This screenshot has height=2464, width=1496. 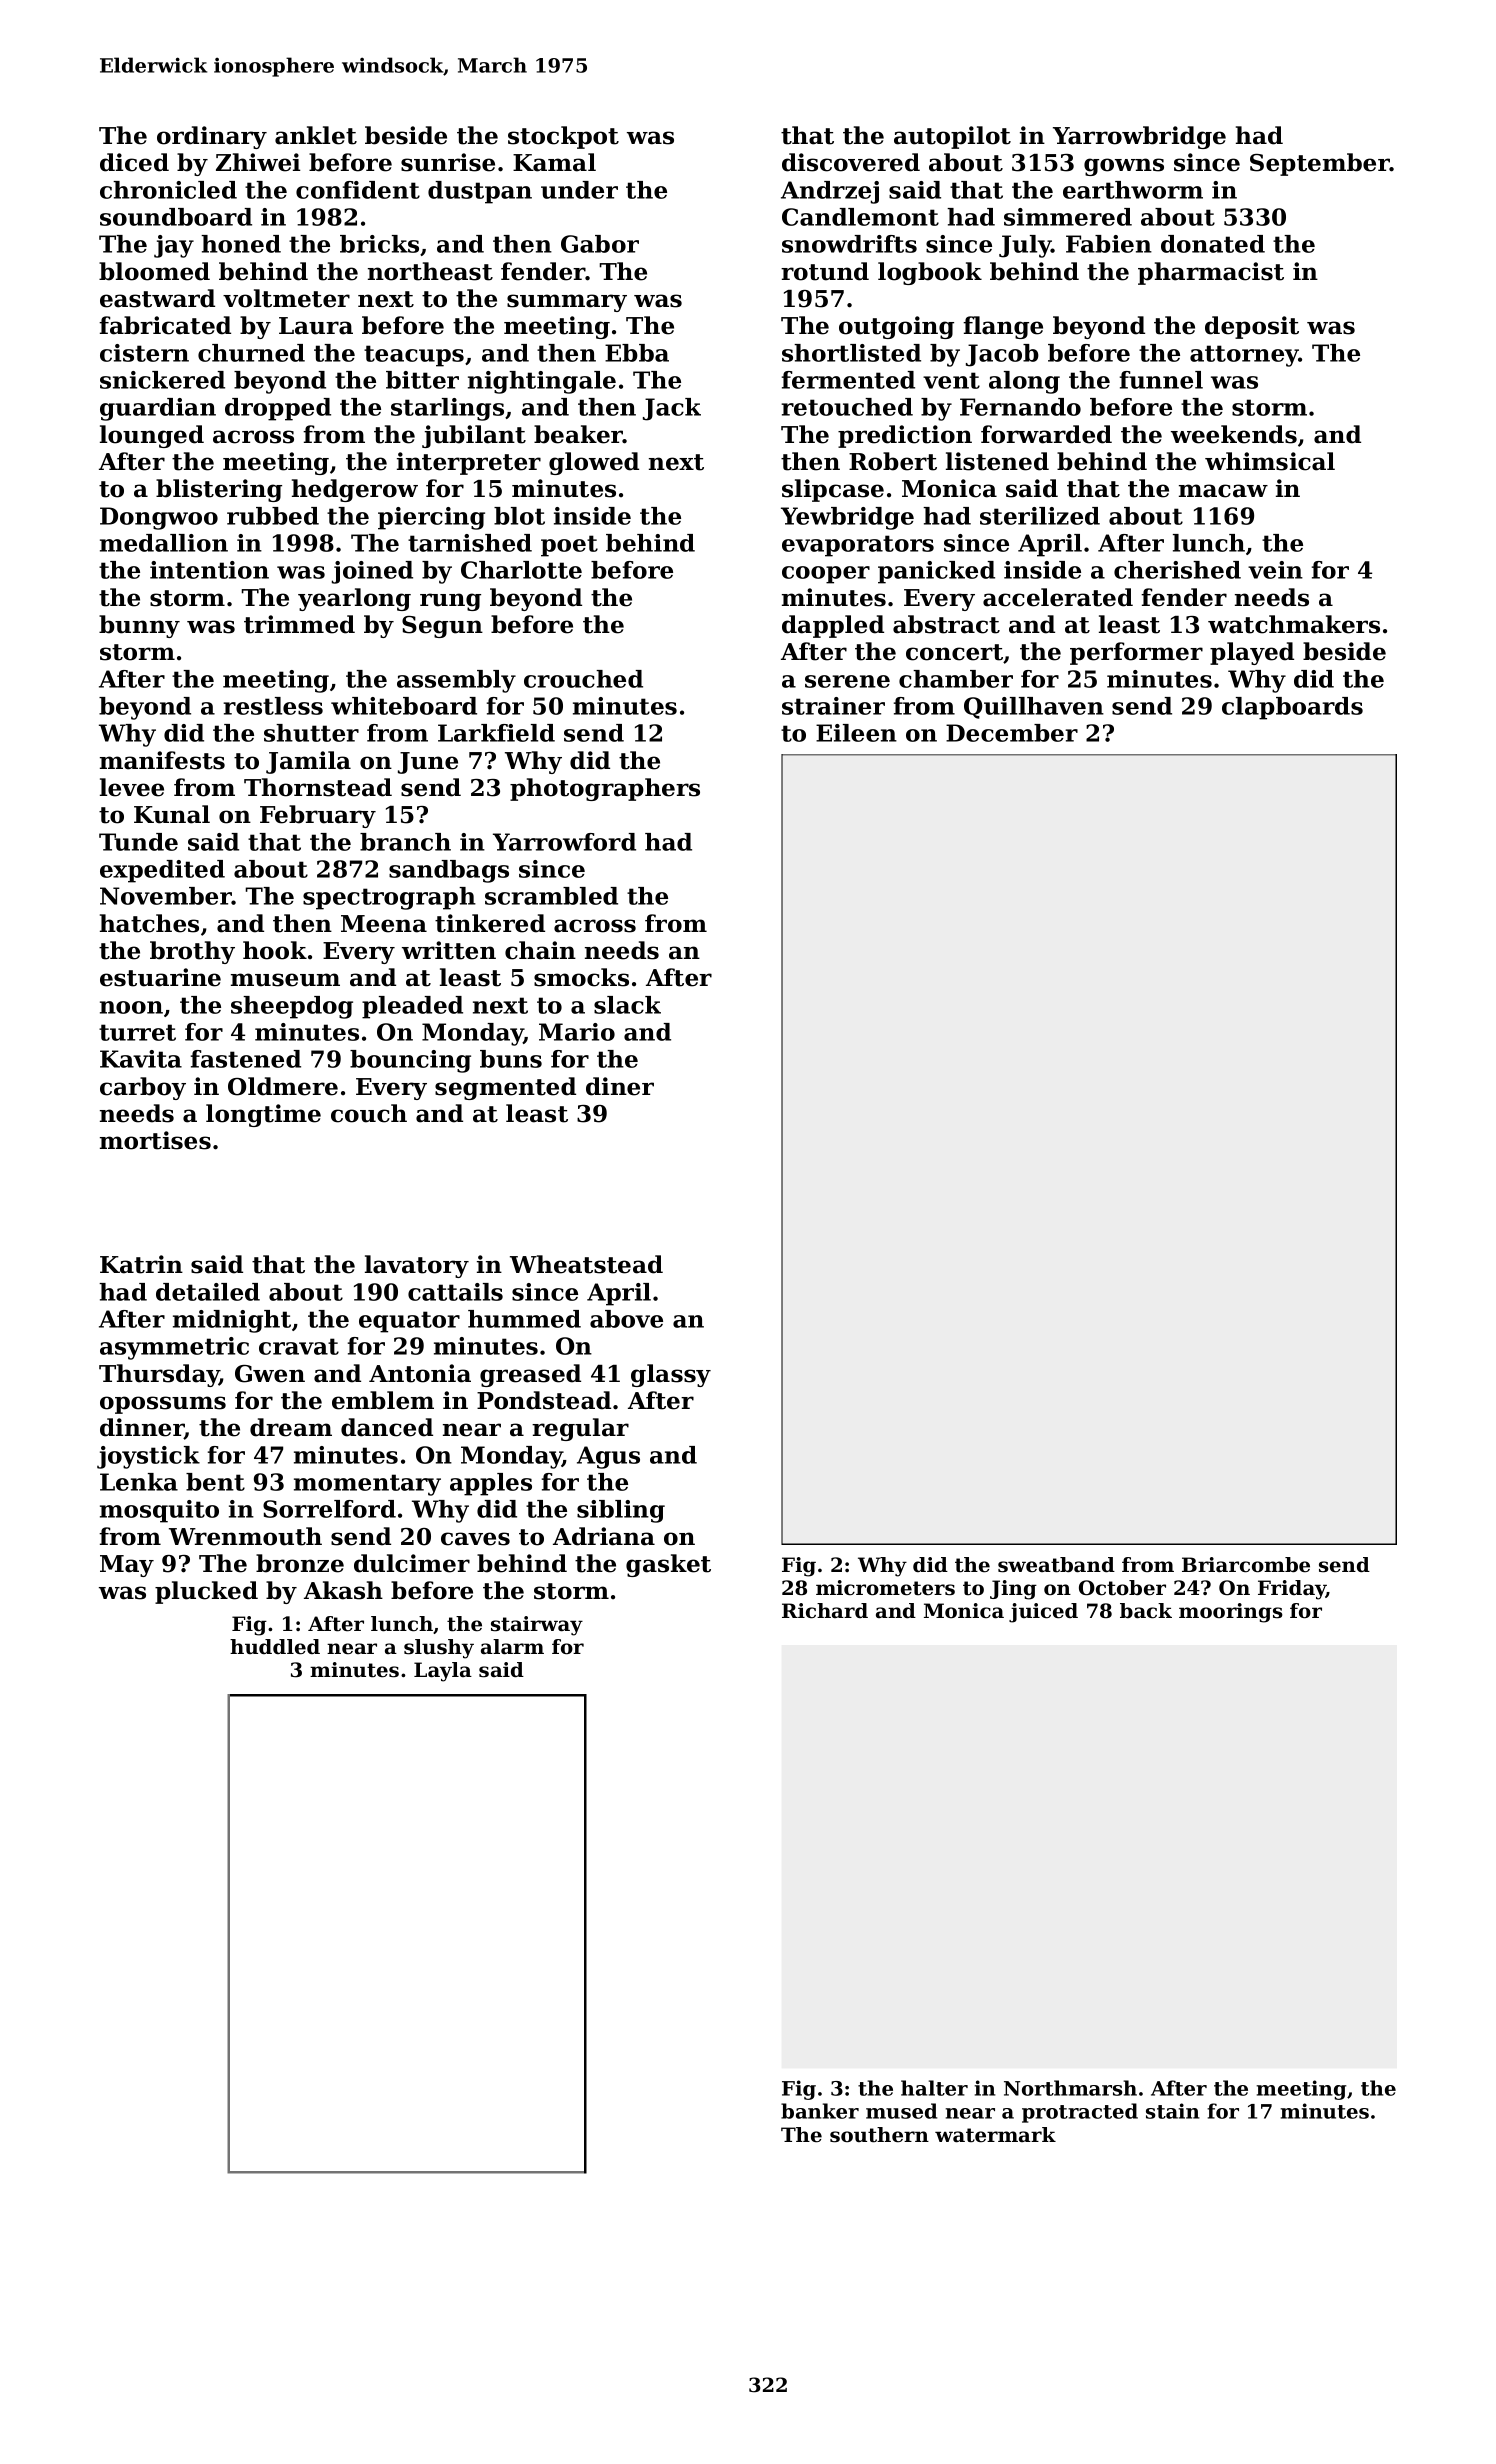 I want to click on Gabor, so click(x=600, y=244).
